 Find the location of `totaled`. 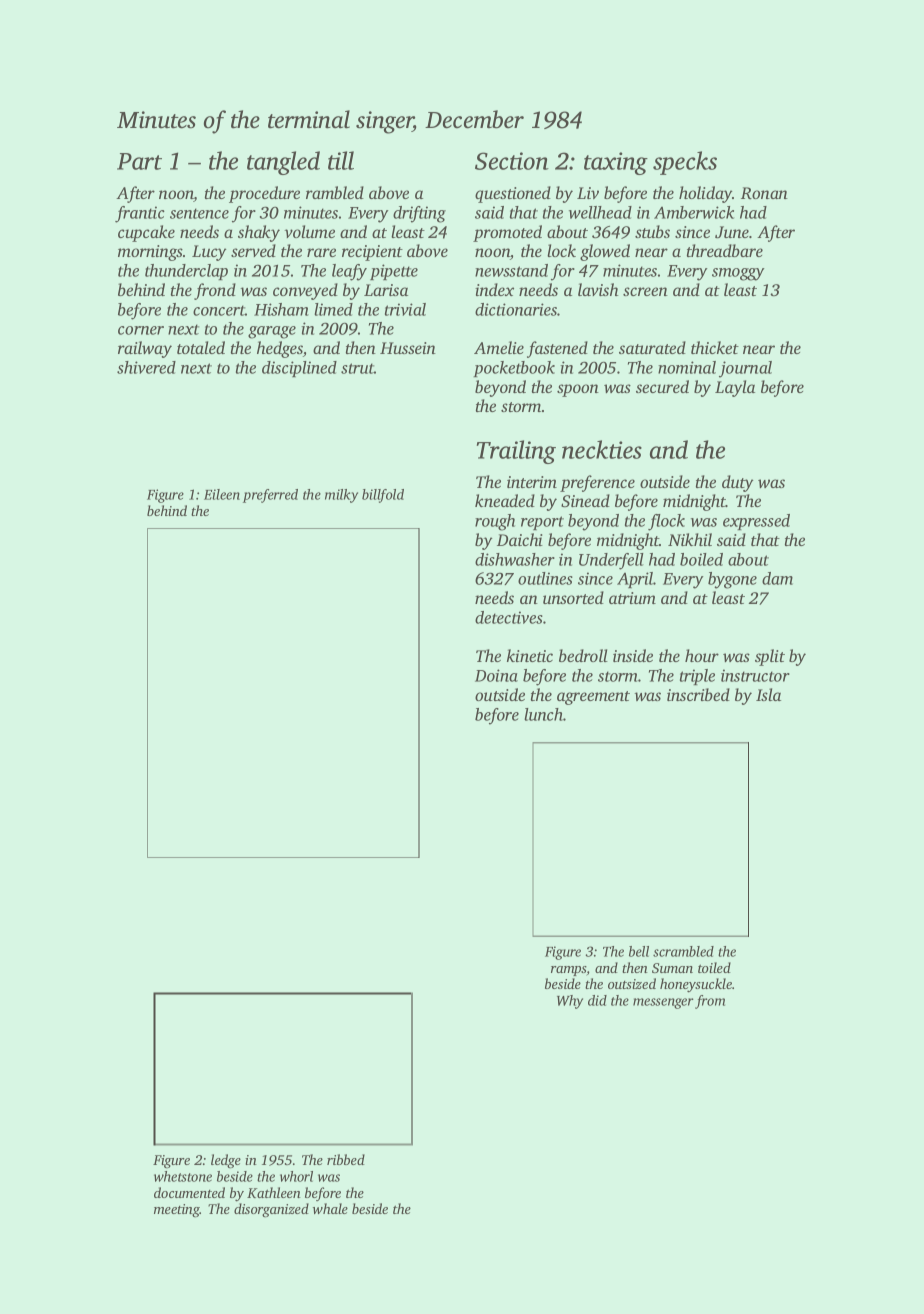

totaled is located at coordinates (201, 347).
